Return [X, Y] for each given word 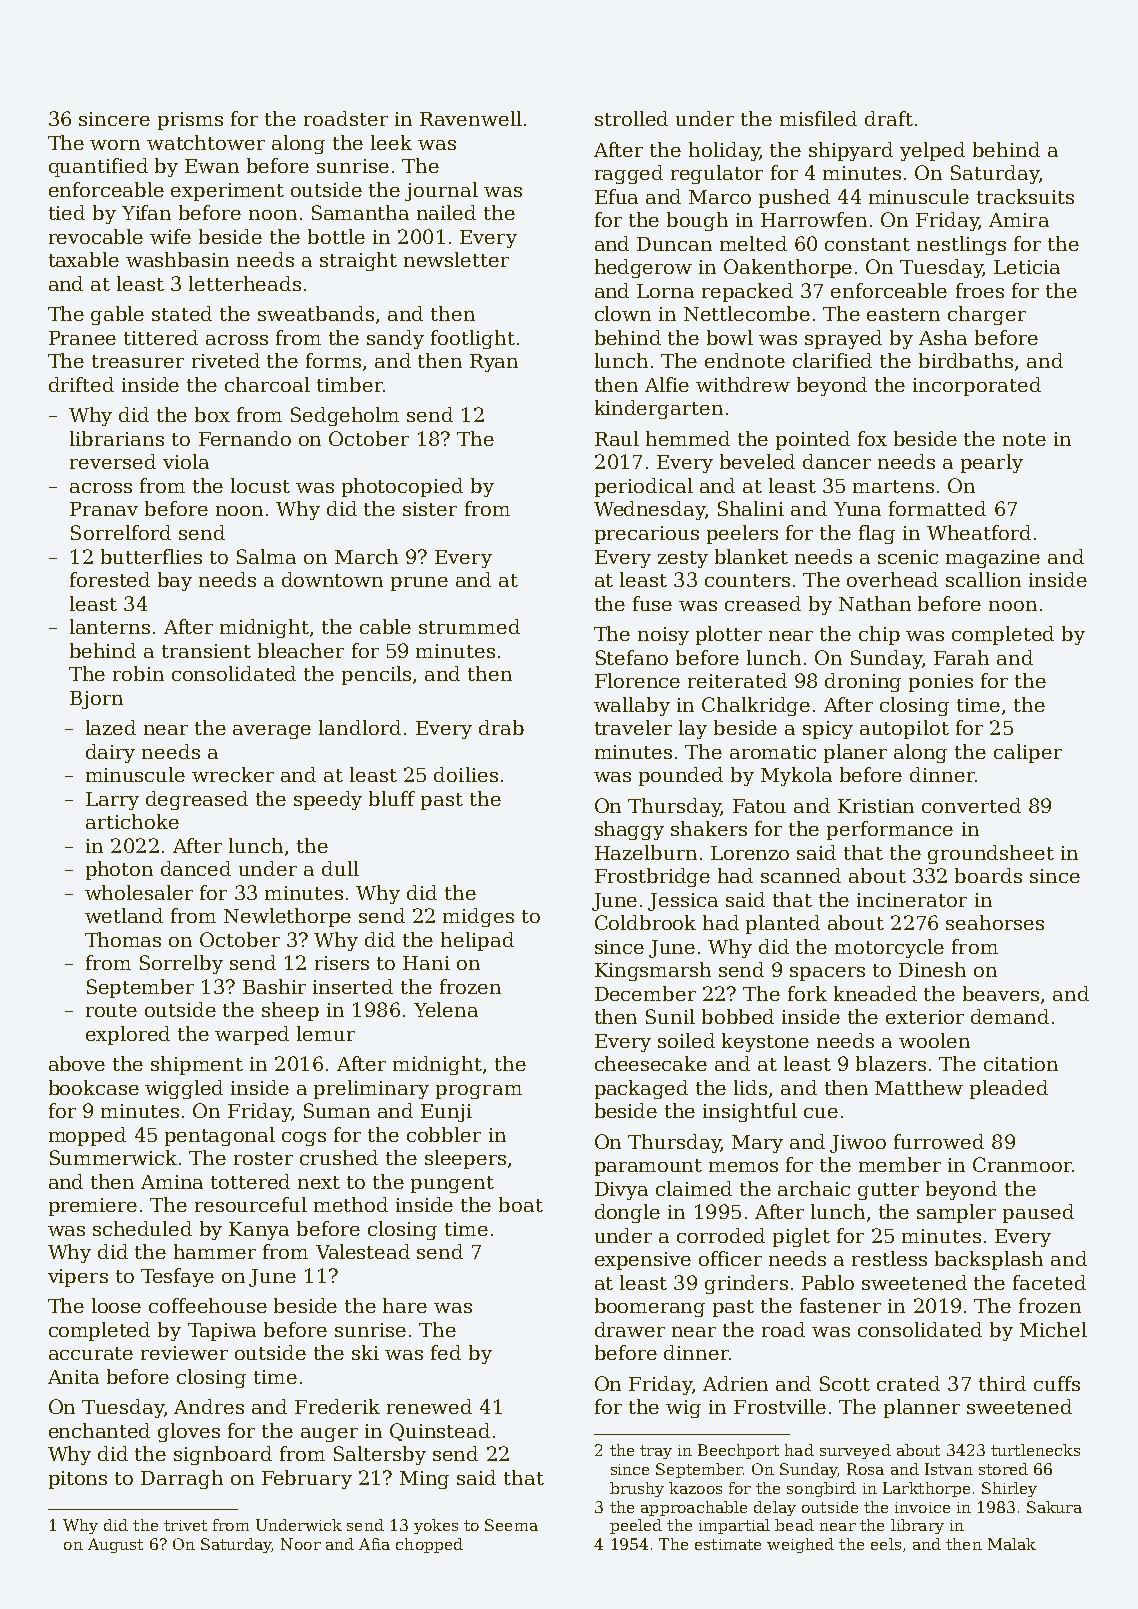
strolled [631, 118]
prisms [190, 121]
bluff [392, 798]
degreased [197, 800]
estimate [728, 1544]
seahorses [995, 922]
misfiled [818, 118]
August [115, 1545]
